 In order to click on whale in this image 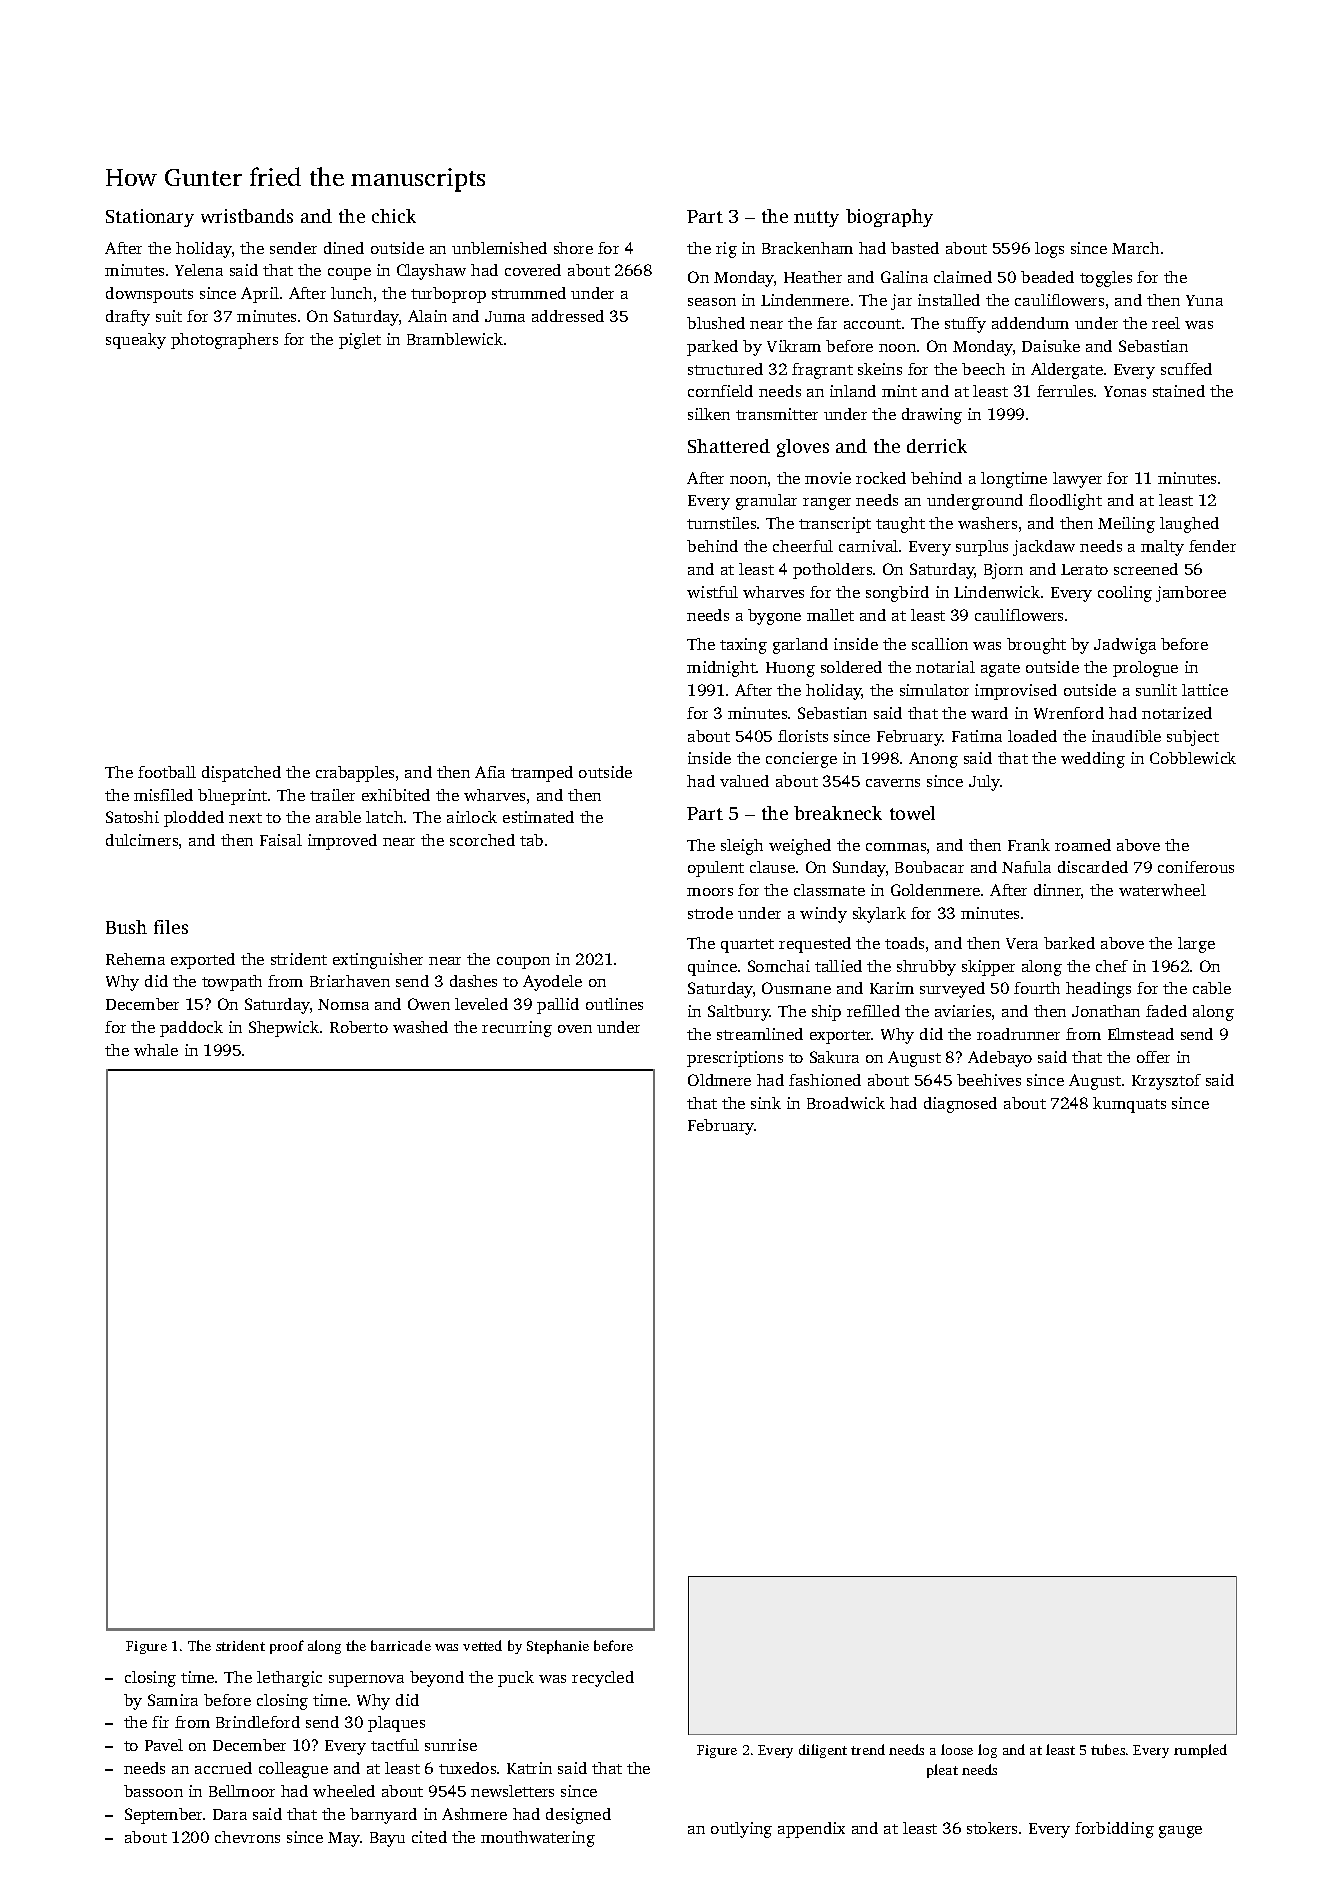, I will do `click(156, 1050)`.
